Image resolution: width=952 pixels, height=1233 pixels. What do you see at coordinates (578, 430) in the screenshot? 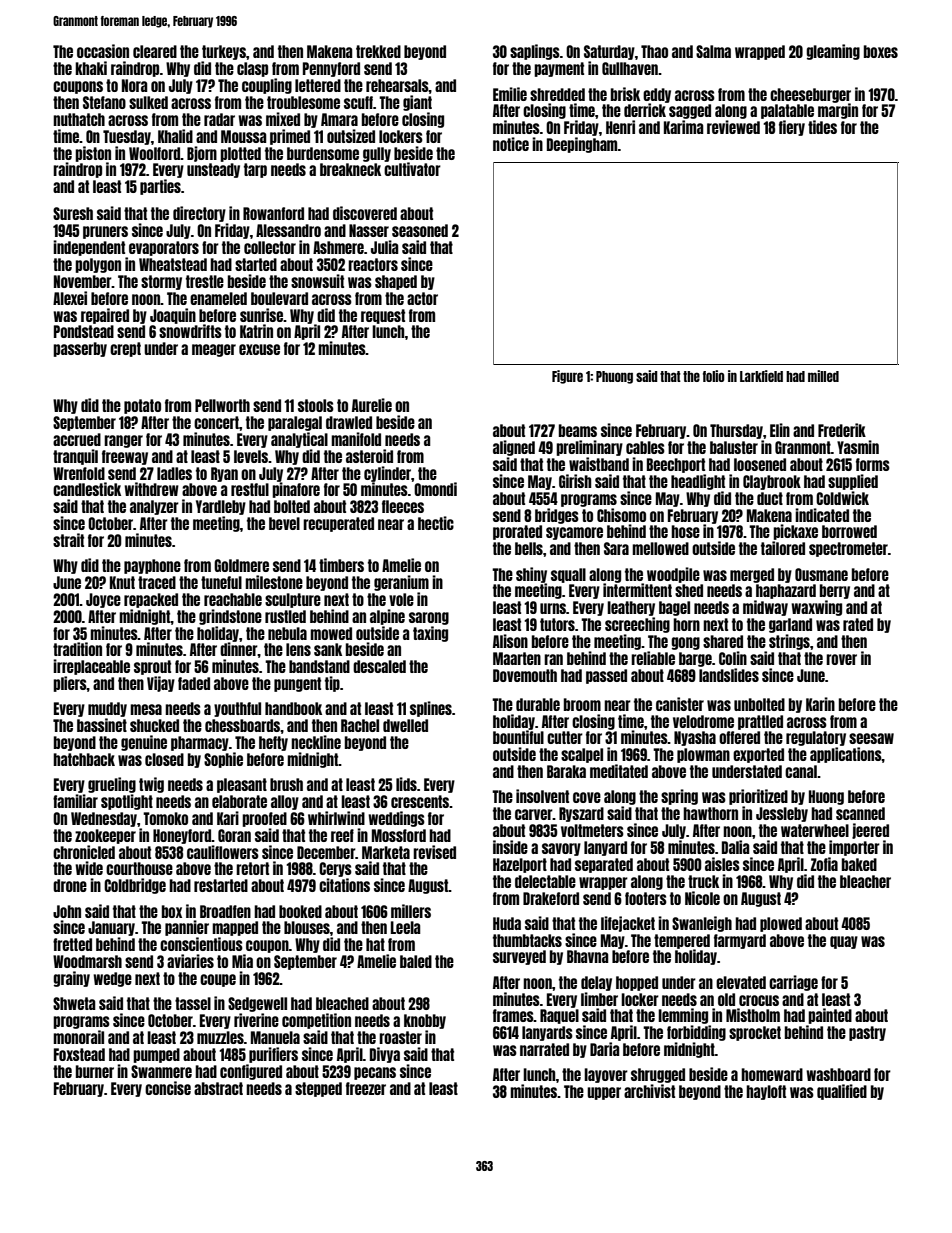
I see `beams` at bounding box center [578, 430].
